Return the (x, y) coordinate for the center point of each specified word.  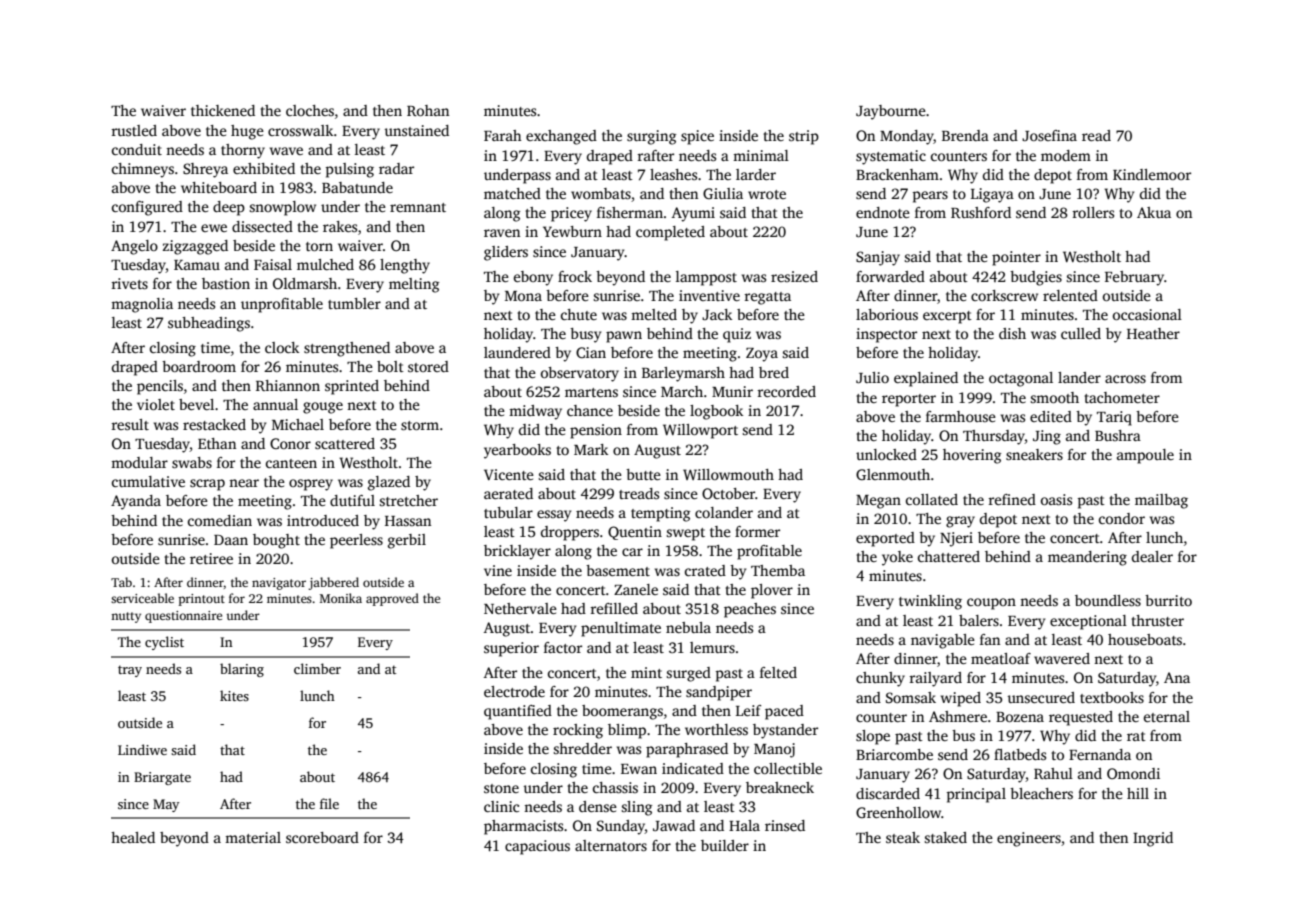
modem (1066, 155)
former (757, 531)
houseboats (1145, 639)
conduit (137, 149)
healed (133, 837)
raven (502, 233)
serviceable (142, 598)
